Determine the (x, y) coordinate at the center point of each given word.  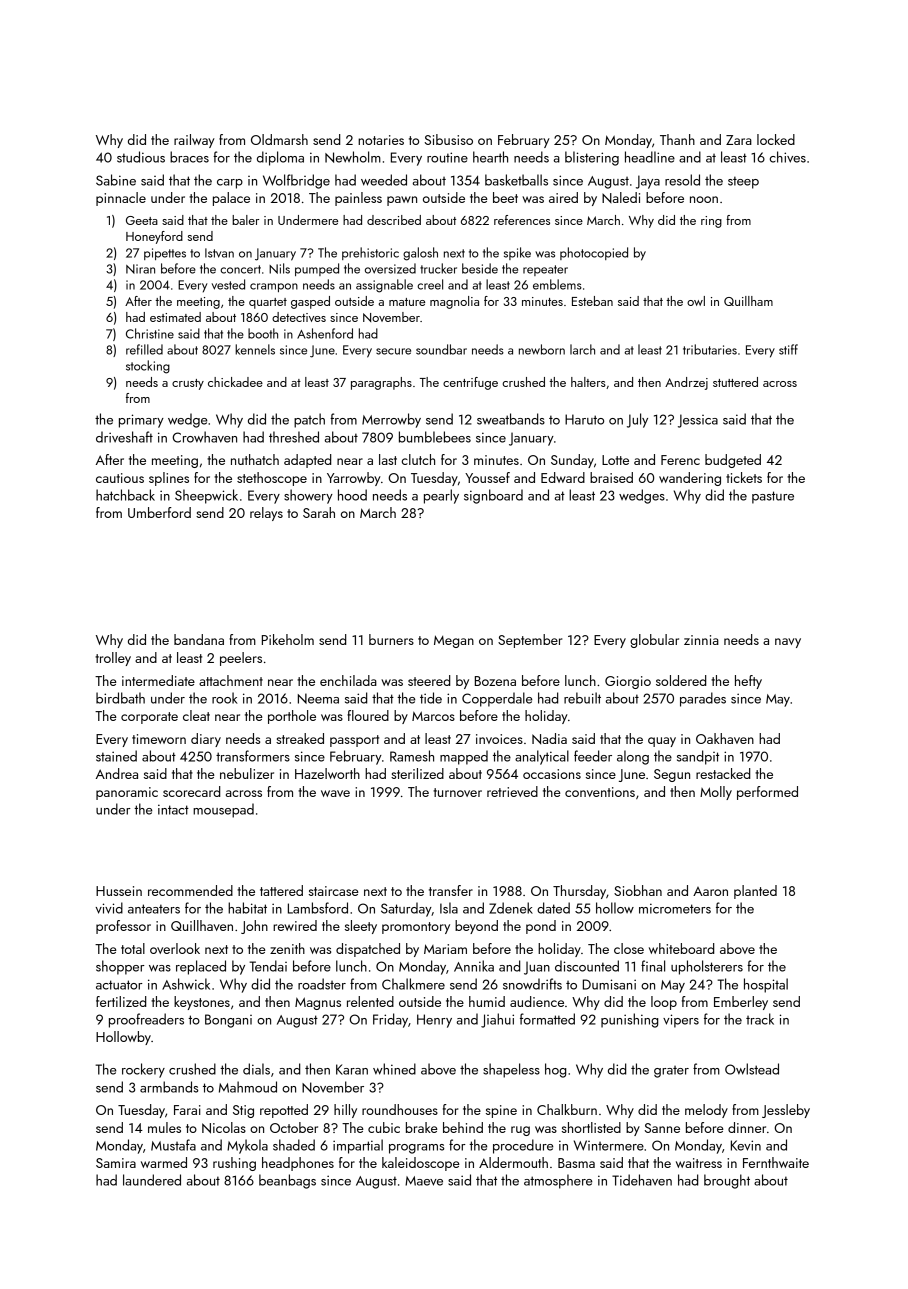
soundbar (441, 349)
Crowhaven (204, 437)
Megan (454, 641)
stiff (788, 349)
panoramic (127, 793)
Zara (739, 140)
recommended (190, 890)
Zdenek (511, 908)
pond (541, 927)
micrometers (675, 908)
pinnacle (121, 199)
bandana (199, 639)
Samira (116, 1163)
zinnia (701, 640)
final (653, 966)
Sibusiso (449, 139)
